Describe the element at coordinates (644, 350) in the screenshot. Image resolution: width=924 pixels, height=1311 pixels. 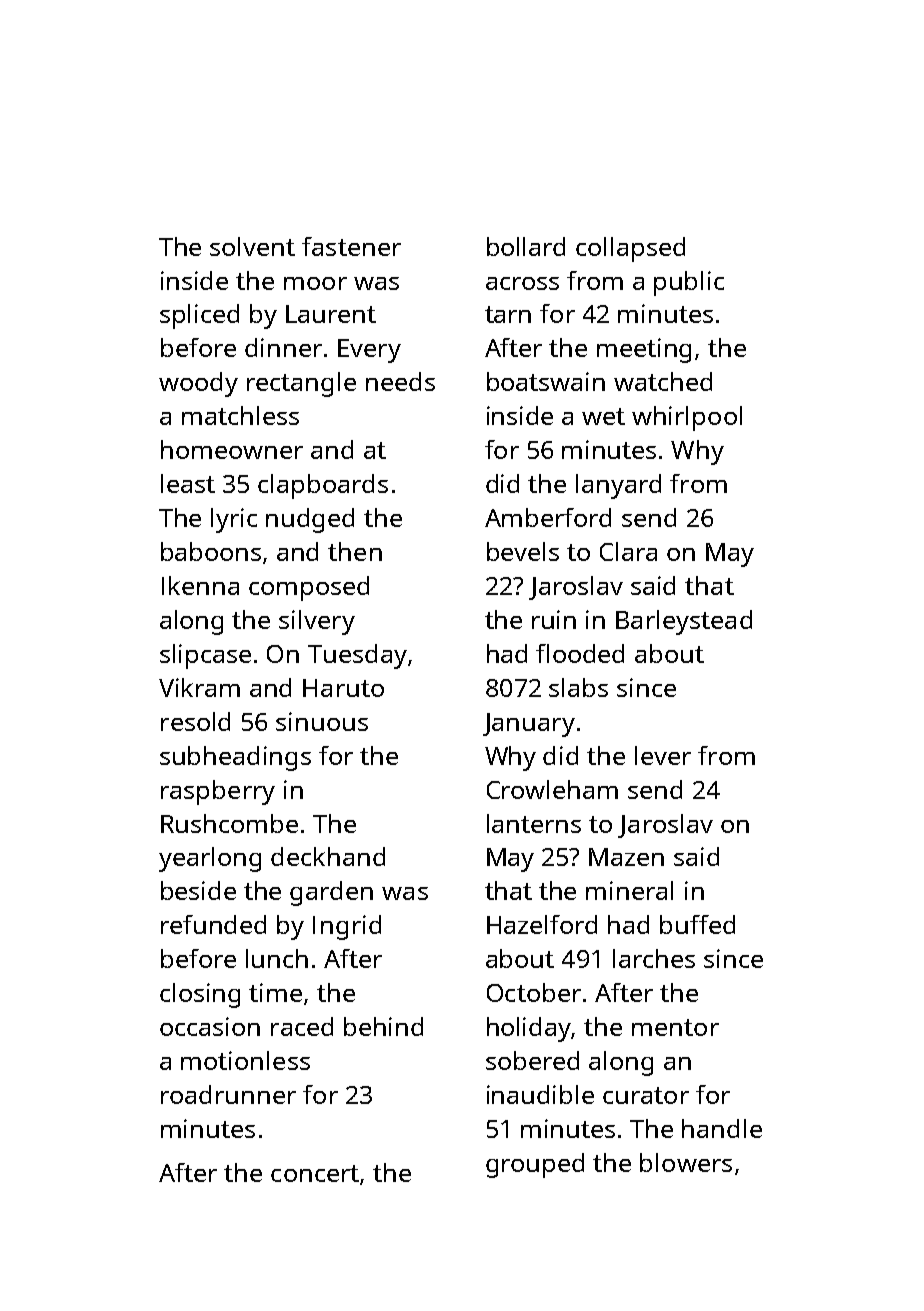
I see `meeting` at that location.
